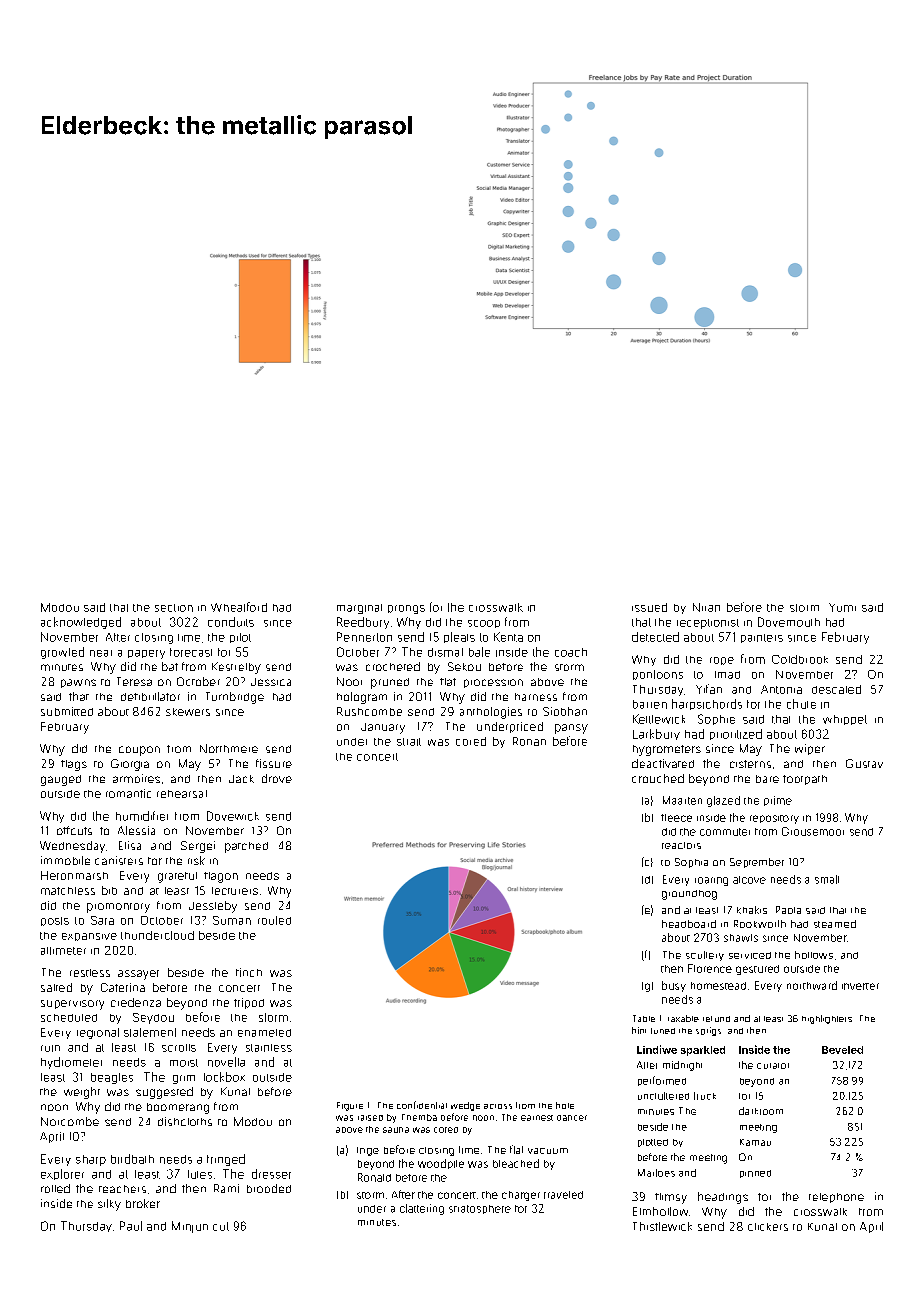 The image size is (924, 1308). I want to click on expansive, so click(89, 937).
